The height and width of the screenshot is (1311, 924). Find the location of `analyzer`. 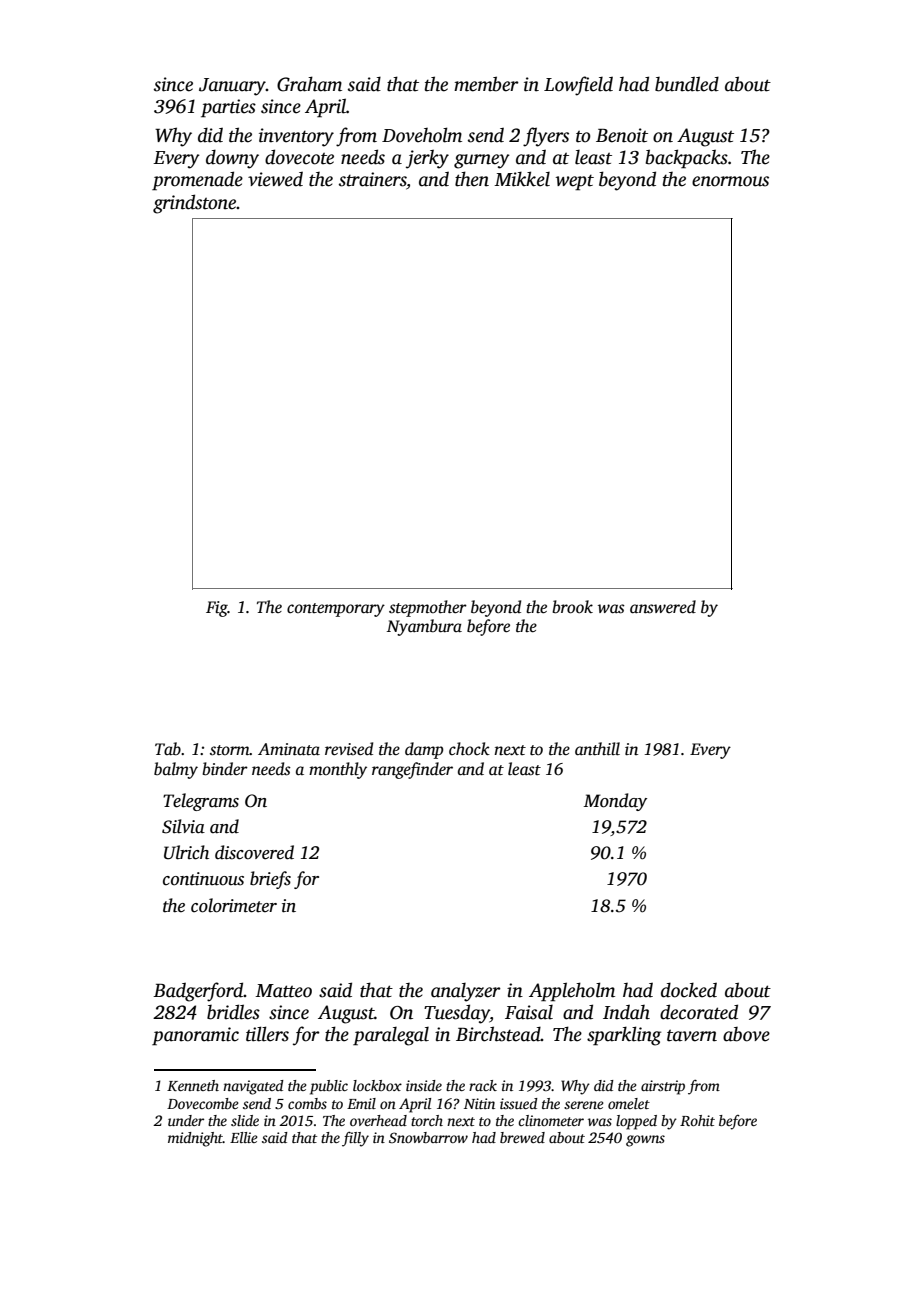

analyzer is located at coordinates (466, 992).
